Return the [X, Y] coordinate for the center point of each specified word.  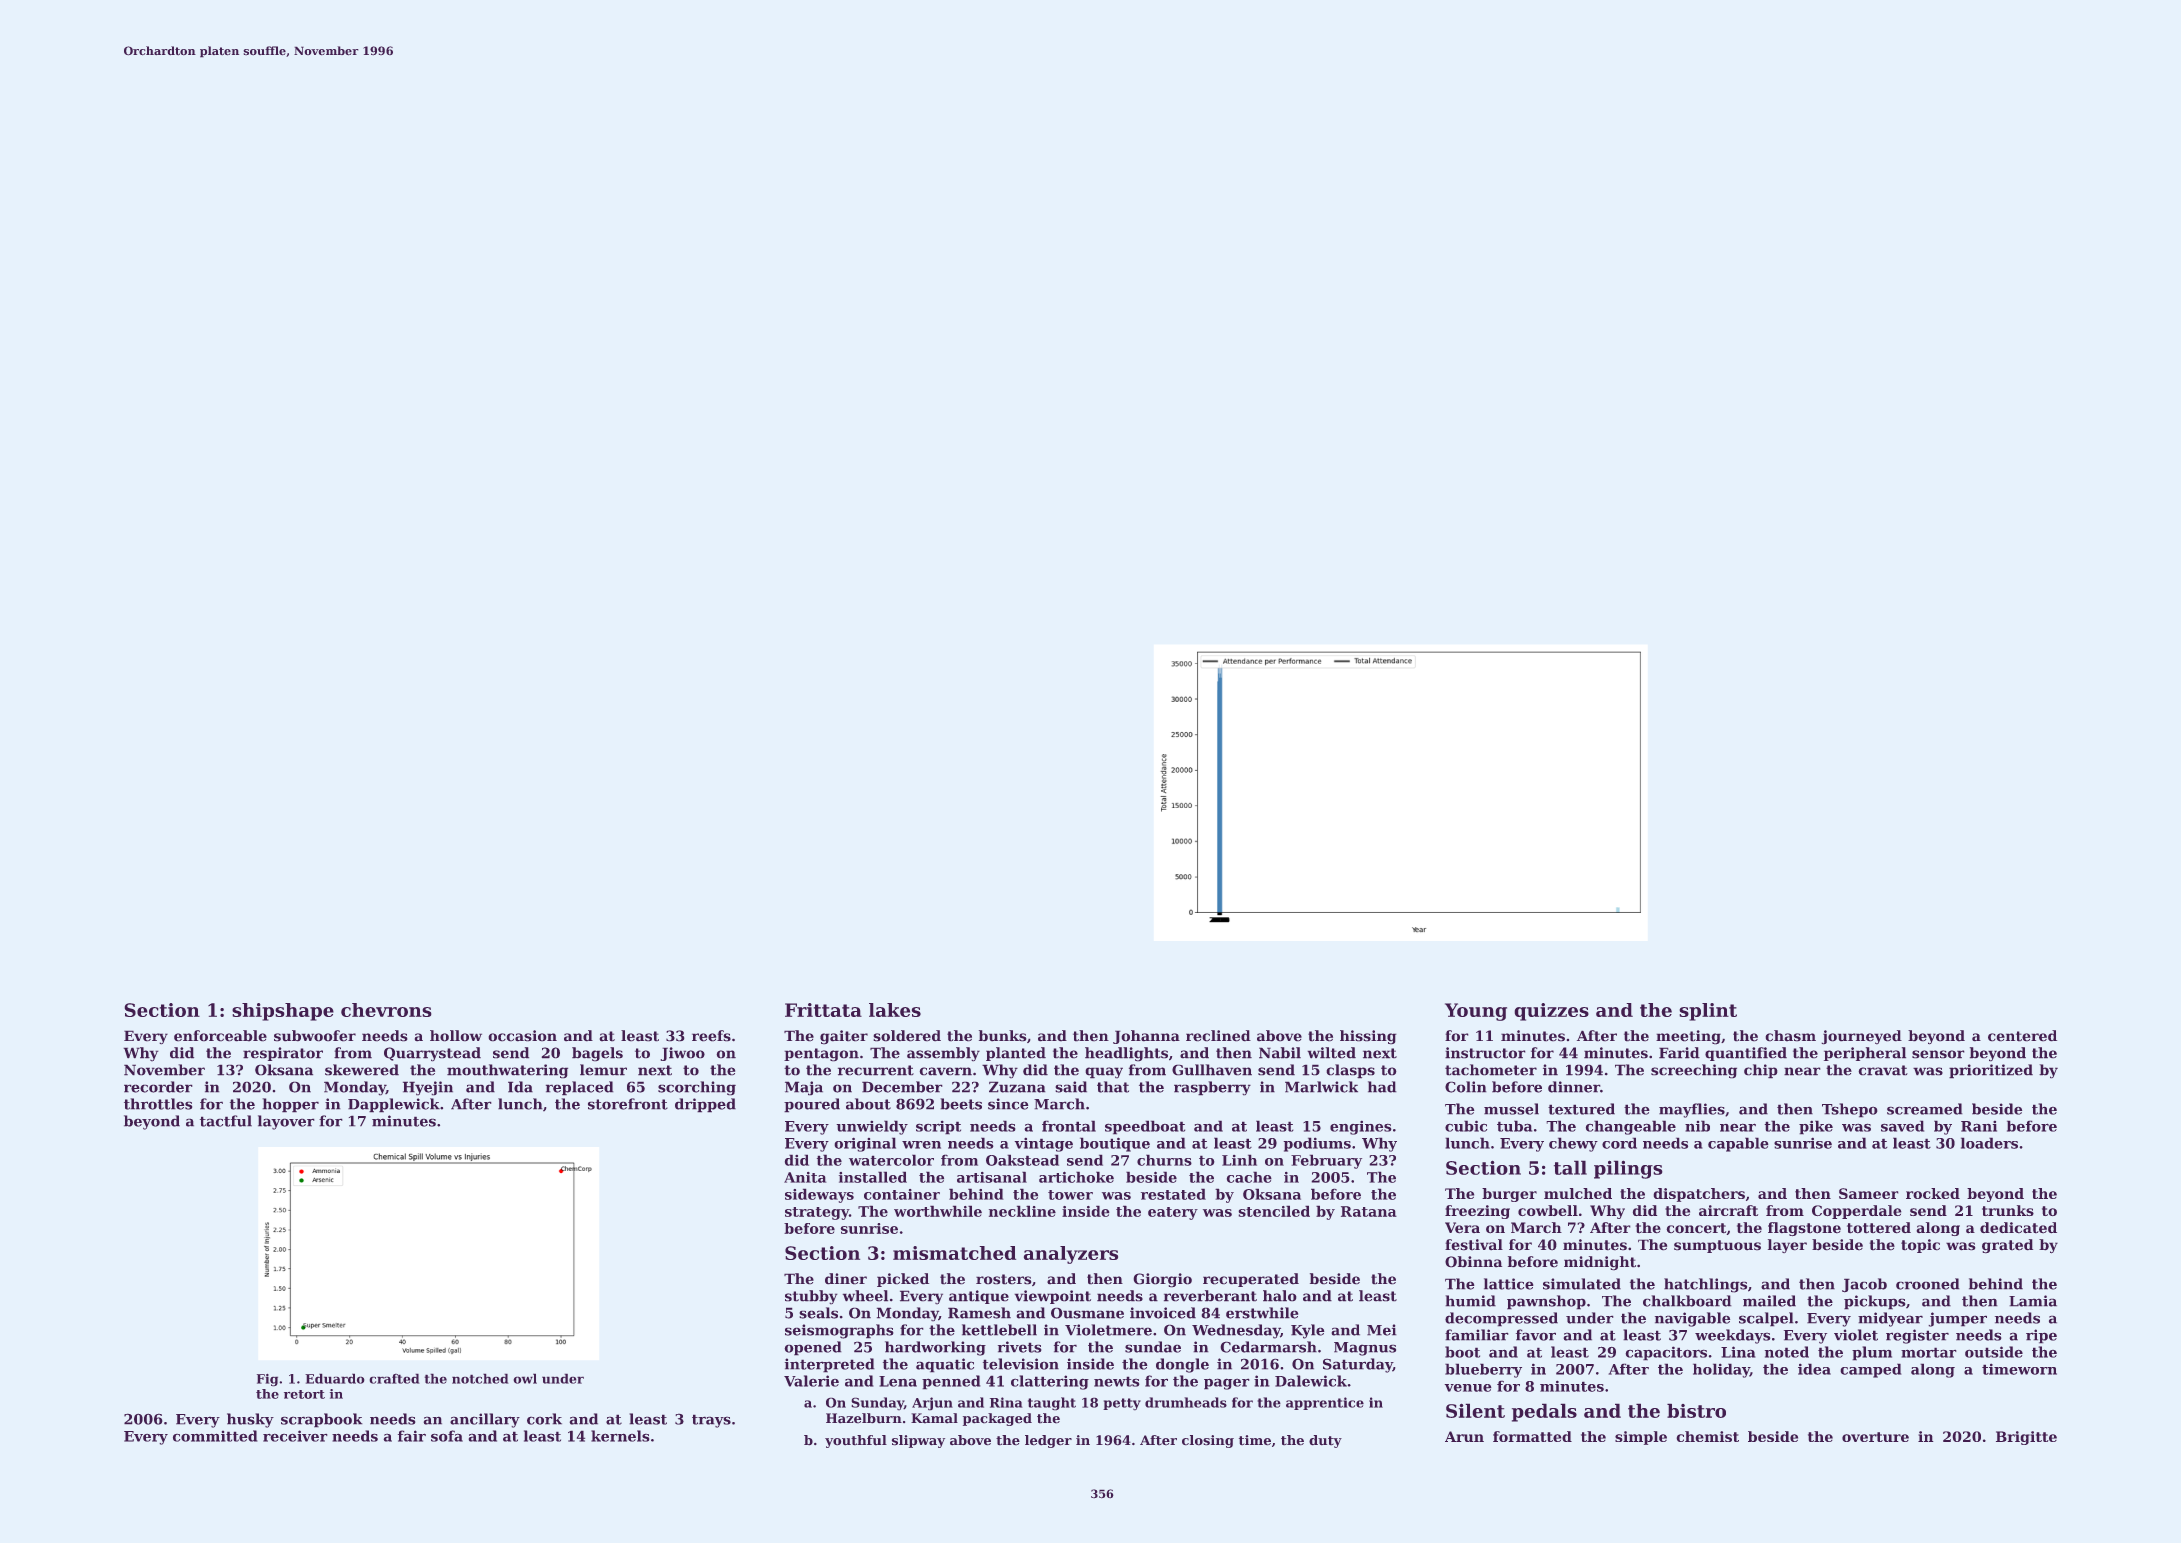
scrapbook [322, 1420]
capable [1738, 1144]
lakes [895, 1010]
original [865, 1144]
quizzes [1551, 1012]
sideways [819, 1195]
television [1021, 1364]
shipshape [283, 1012]
